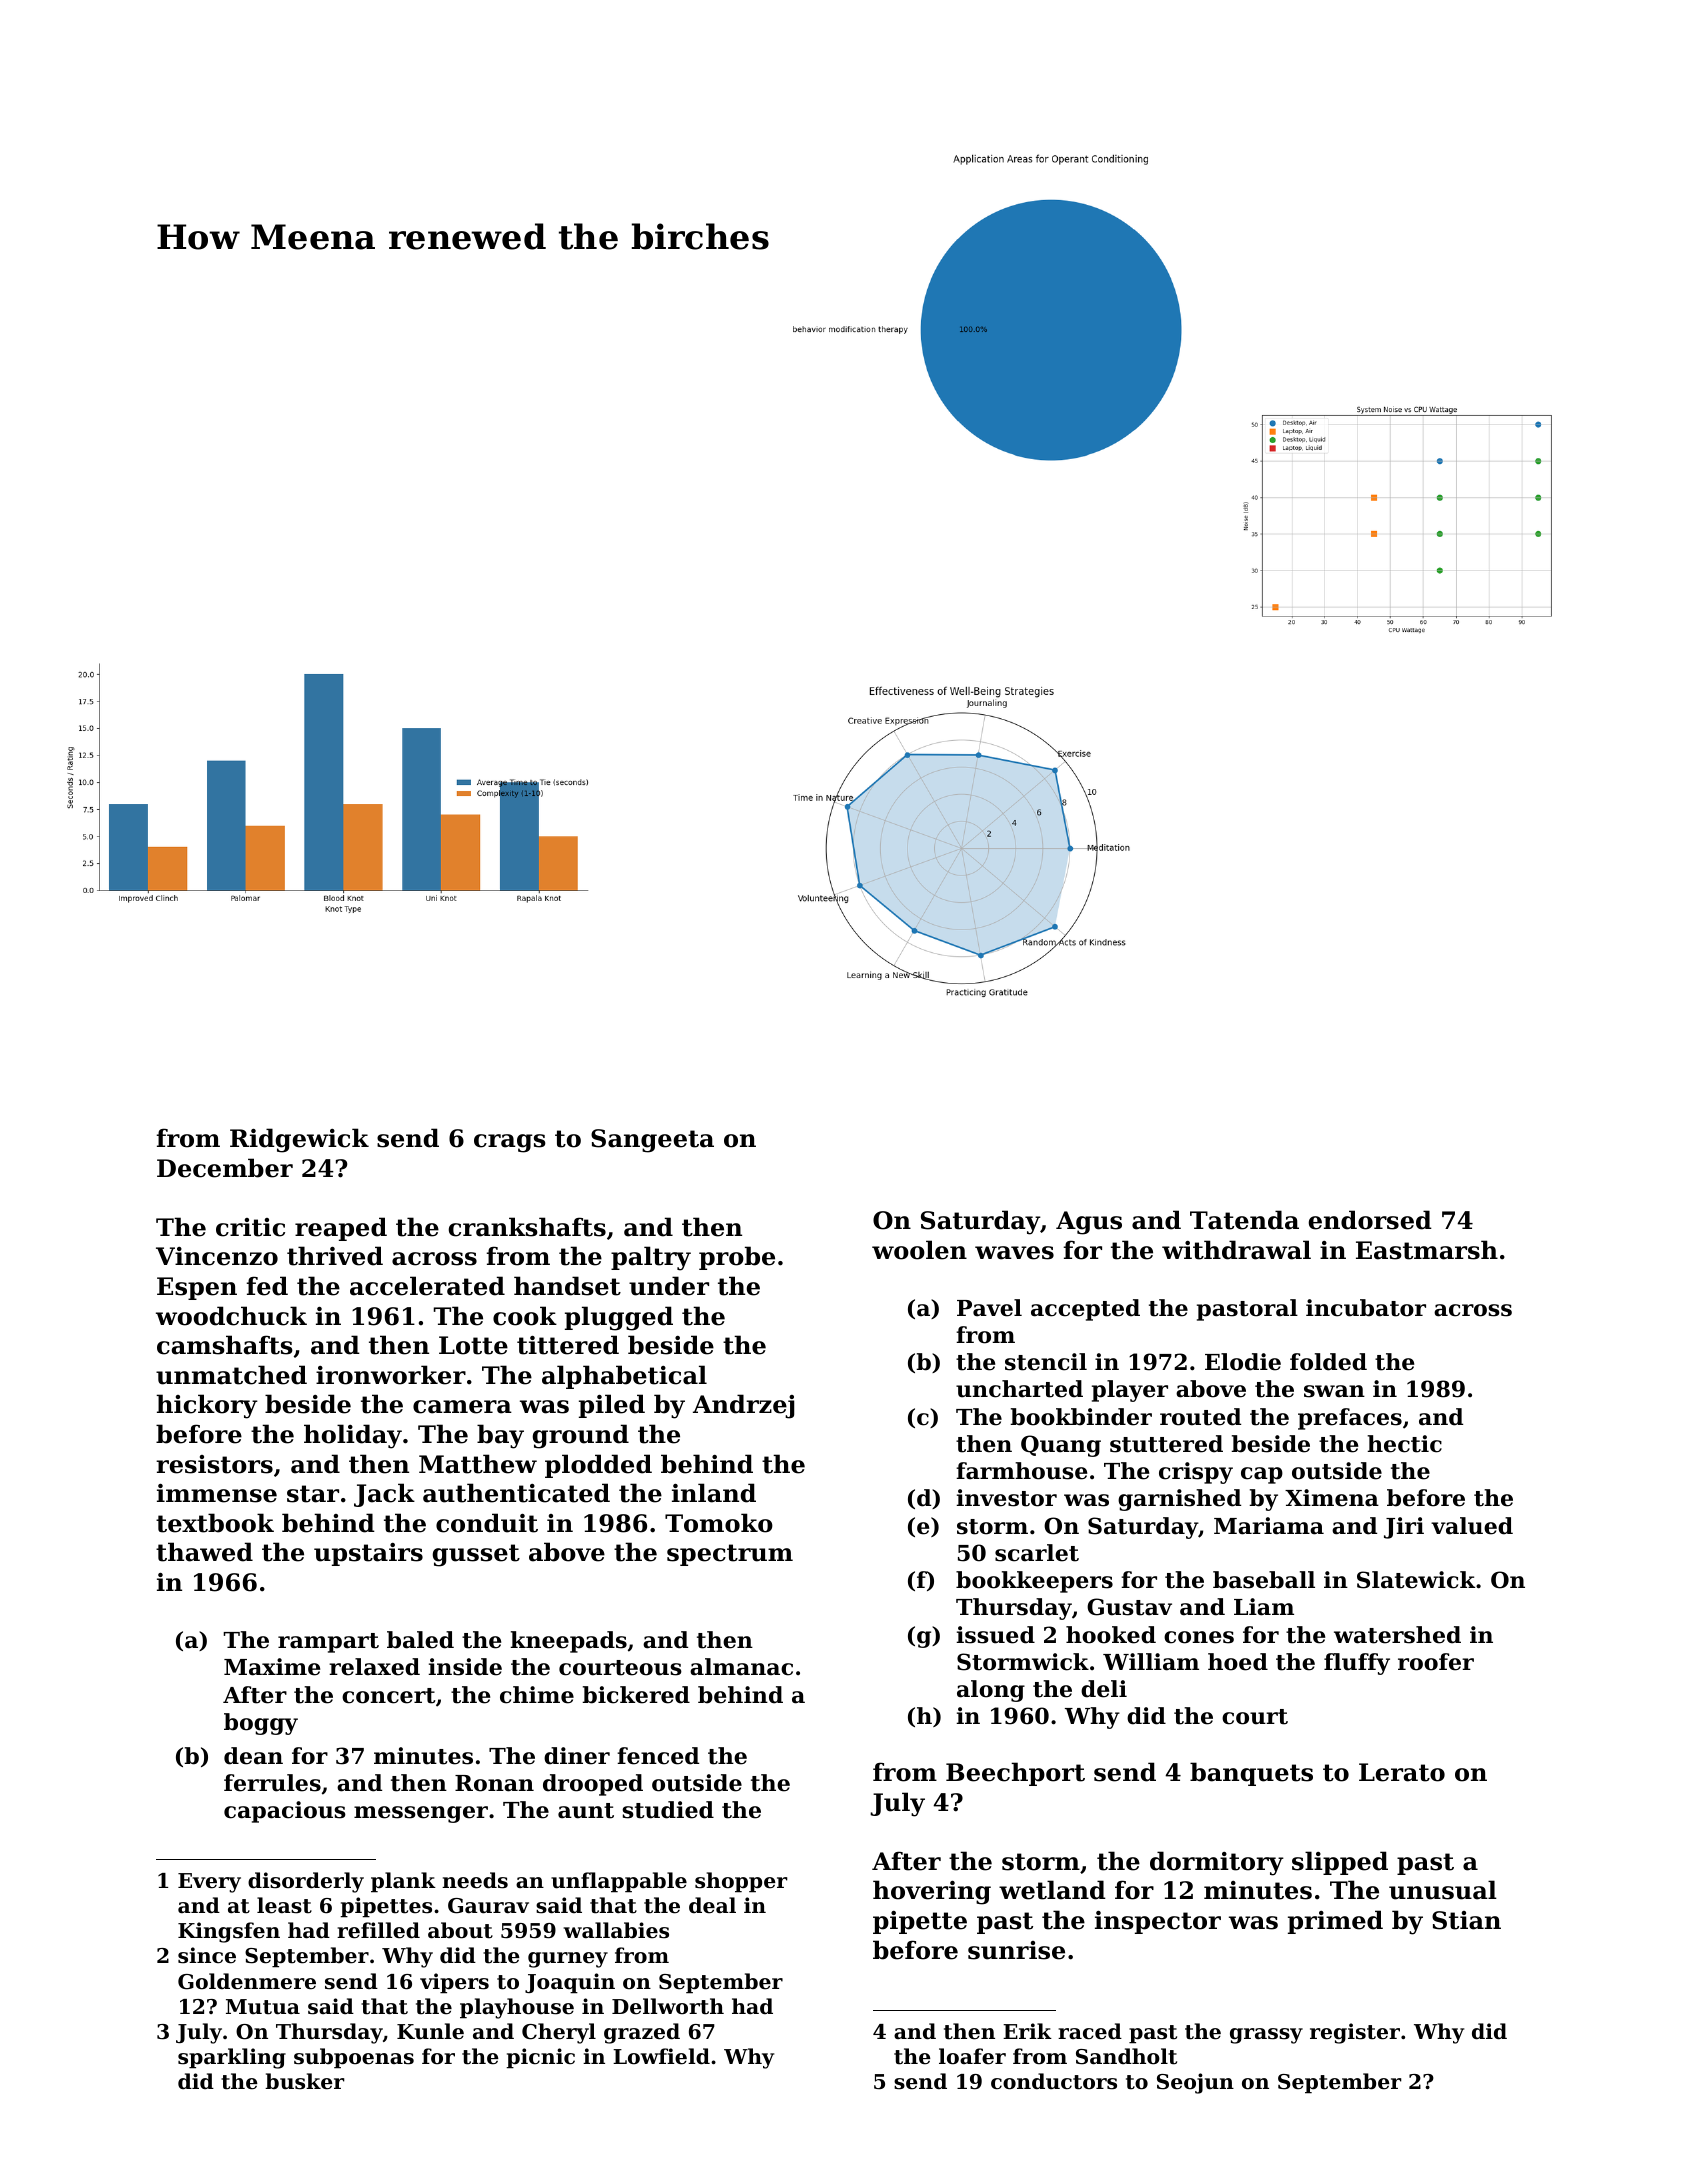 Image resolution: width=1683 pixels, height=2178 pixels. What do you see at coordinates (1355, 2033) in the image?
I see `register` at bounding box center [1355, 2033].
